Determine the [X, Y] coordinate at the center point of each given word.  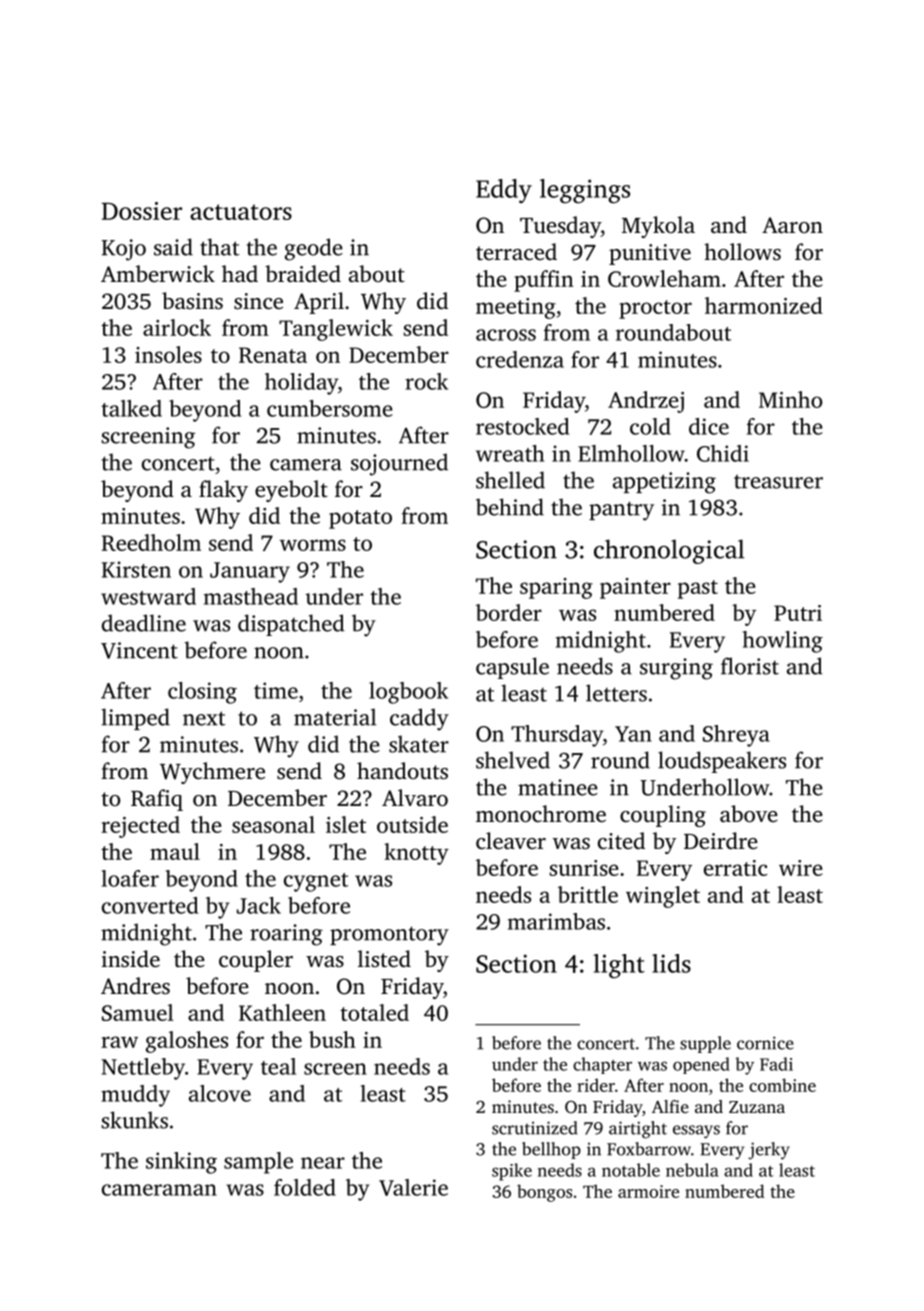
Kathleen [282, 1012]
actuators [241, 212]
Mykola [658, 227]
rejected [140, 827]
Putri [798, 613]
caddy [419, 719]
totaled [374, 1012]
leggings [585, 191]
